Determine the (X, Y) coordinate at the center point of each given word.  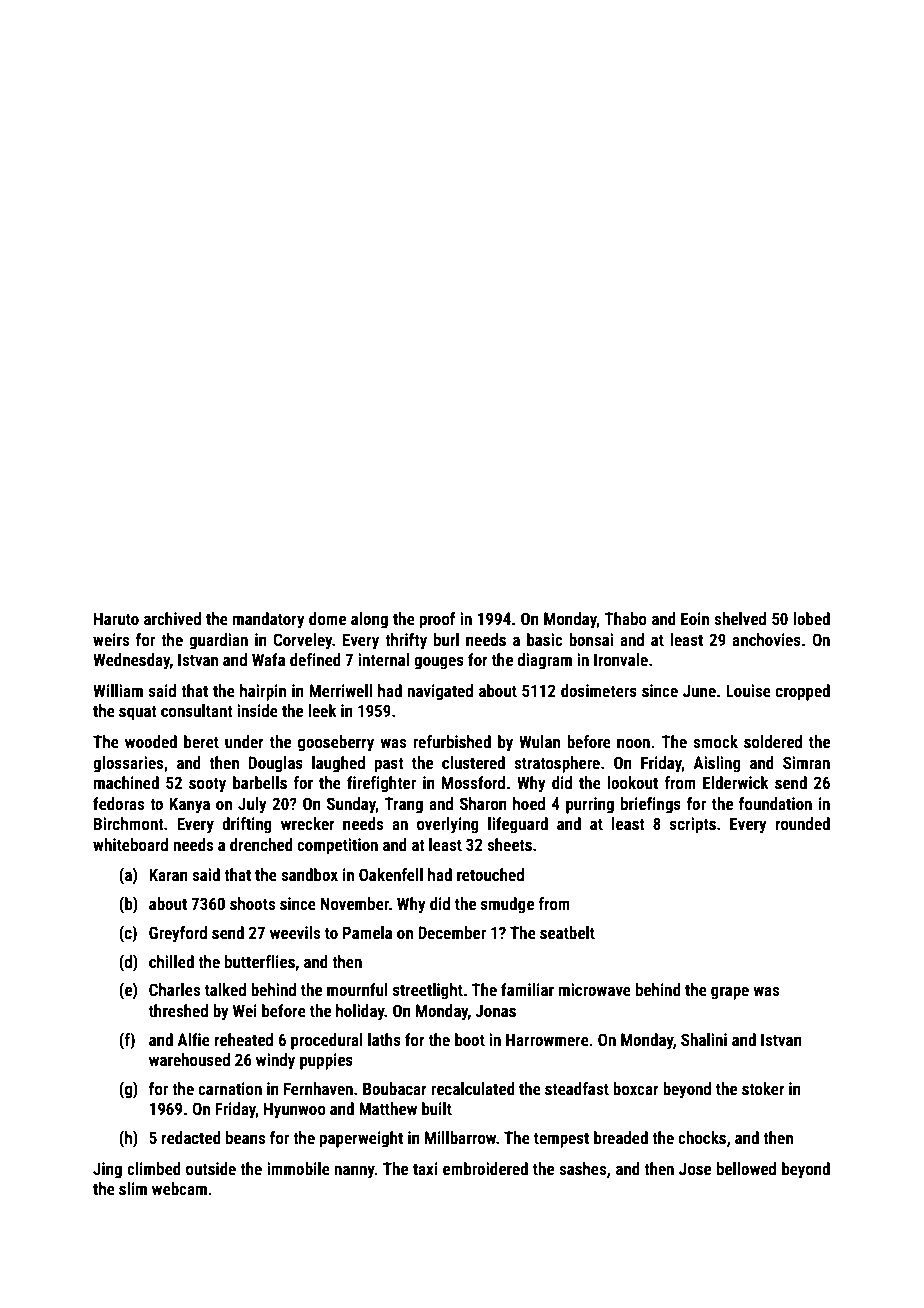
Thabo (625, 618)
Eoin (695, 618)
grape (730, 993)
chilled (171, 961)
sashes (582, 1168)
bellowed (746, 1168)
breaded (621, 1137)
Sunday (351, 805)
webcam (179, 1188)
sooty (207, 785)
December (452, 932)
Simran (806, 762)
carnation (230, 1088)
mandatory (269, 620)
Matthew (388, 1108)
